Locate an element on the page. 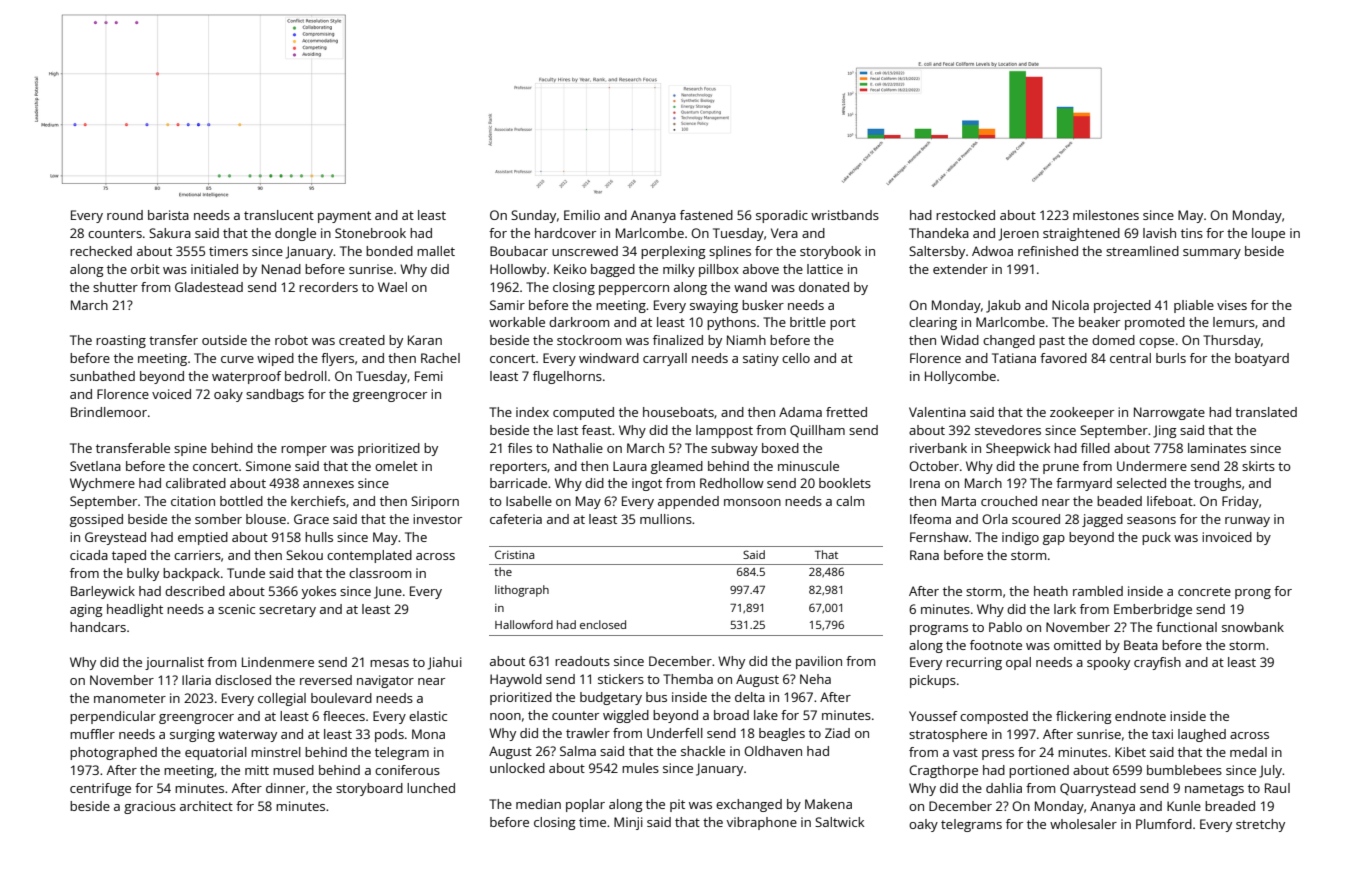  median is located at coordinates (538, 804).
